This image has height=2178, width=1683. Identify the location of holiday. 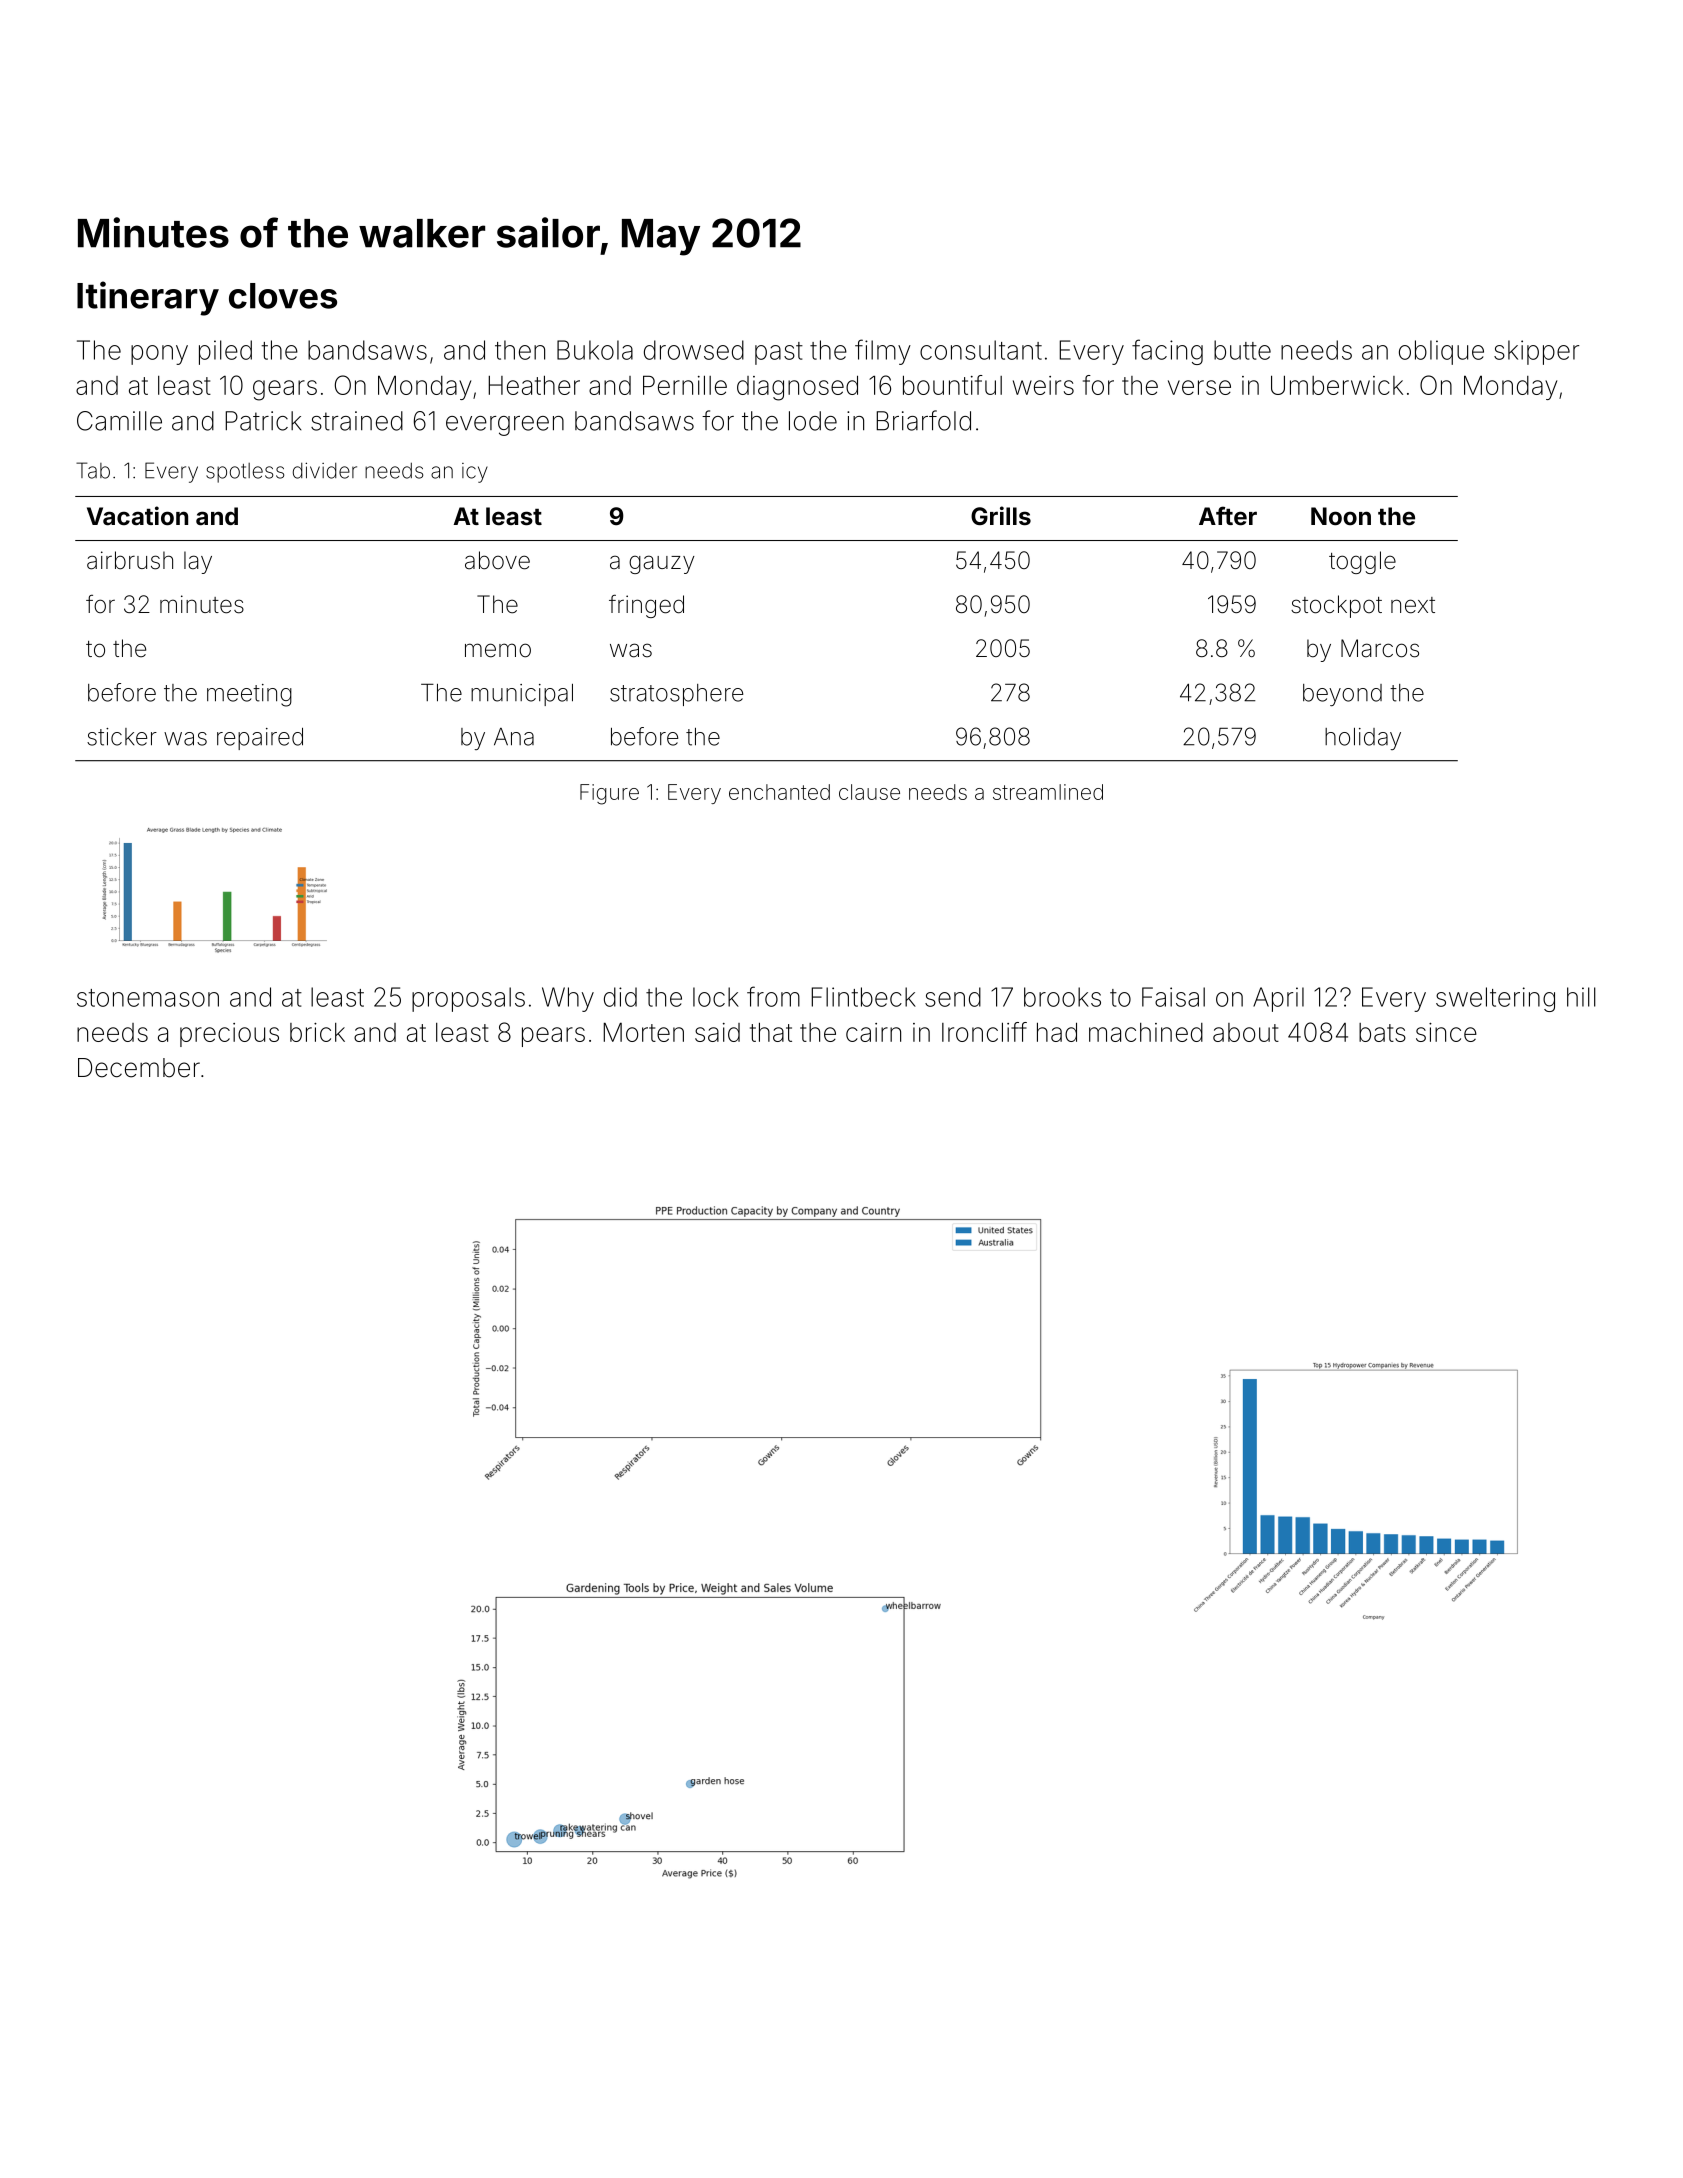
(1363, 739).
